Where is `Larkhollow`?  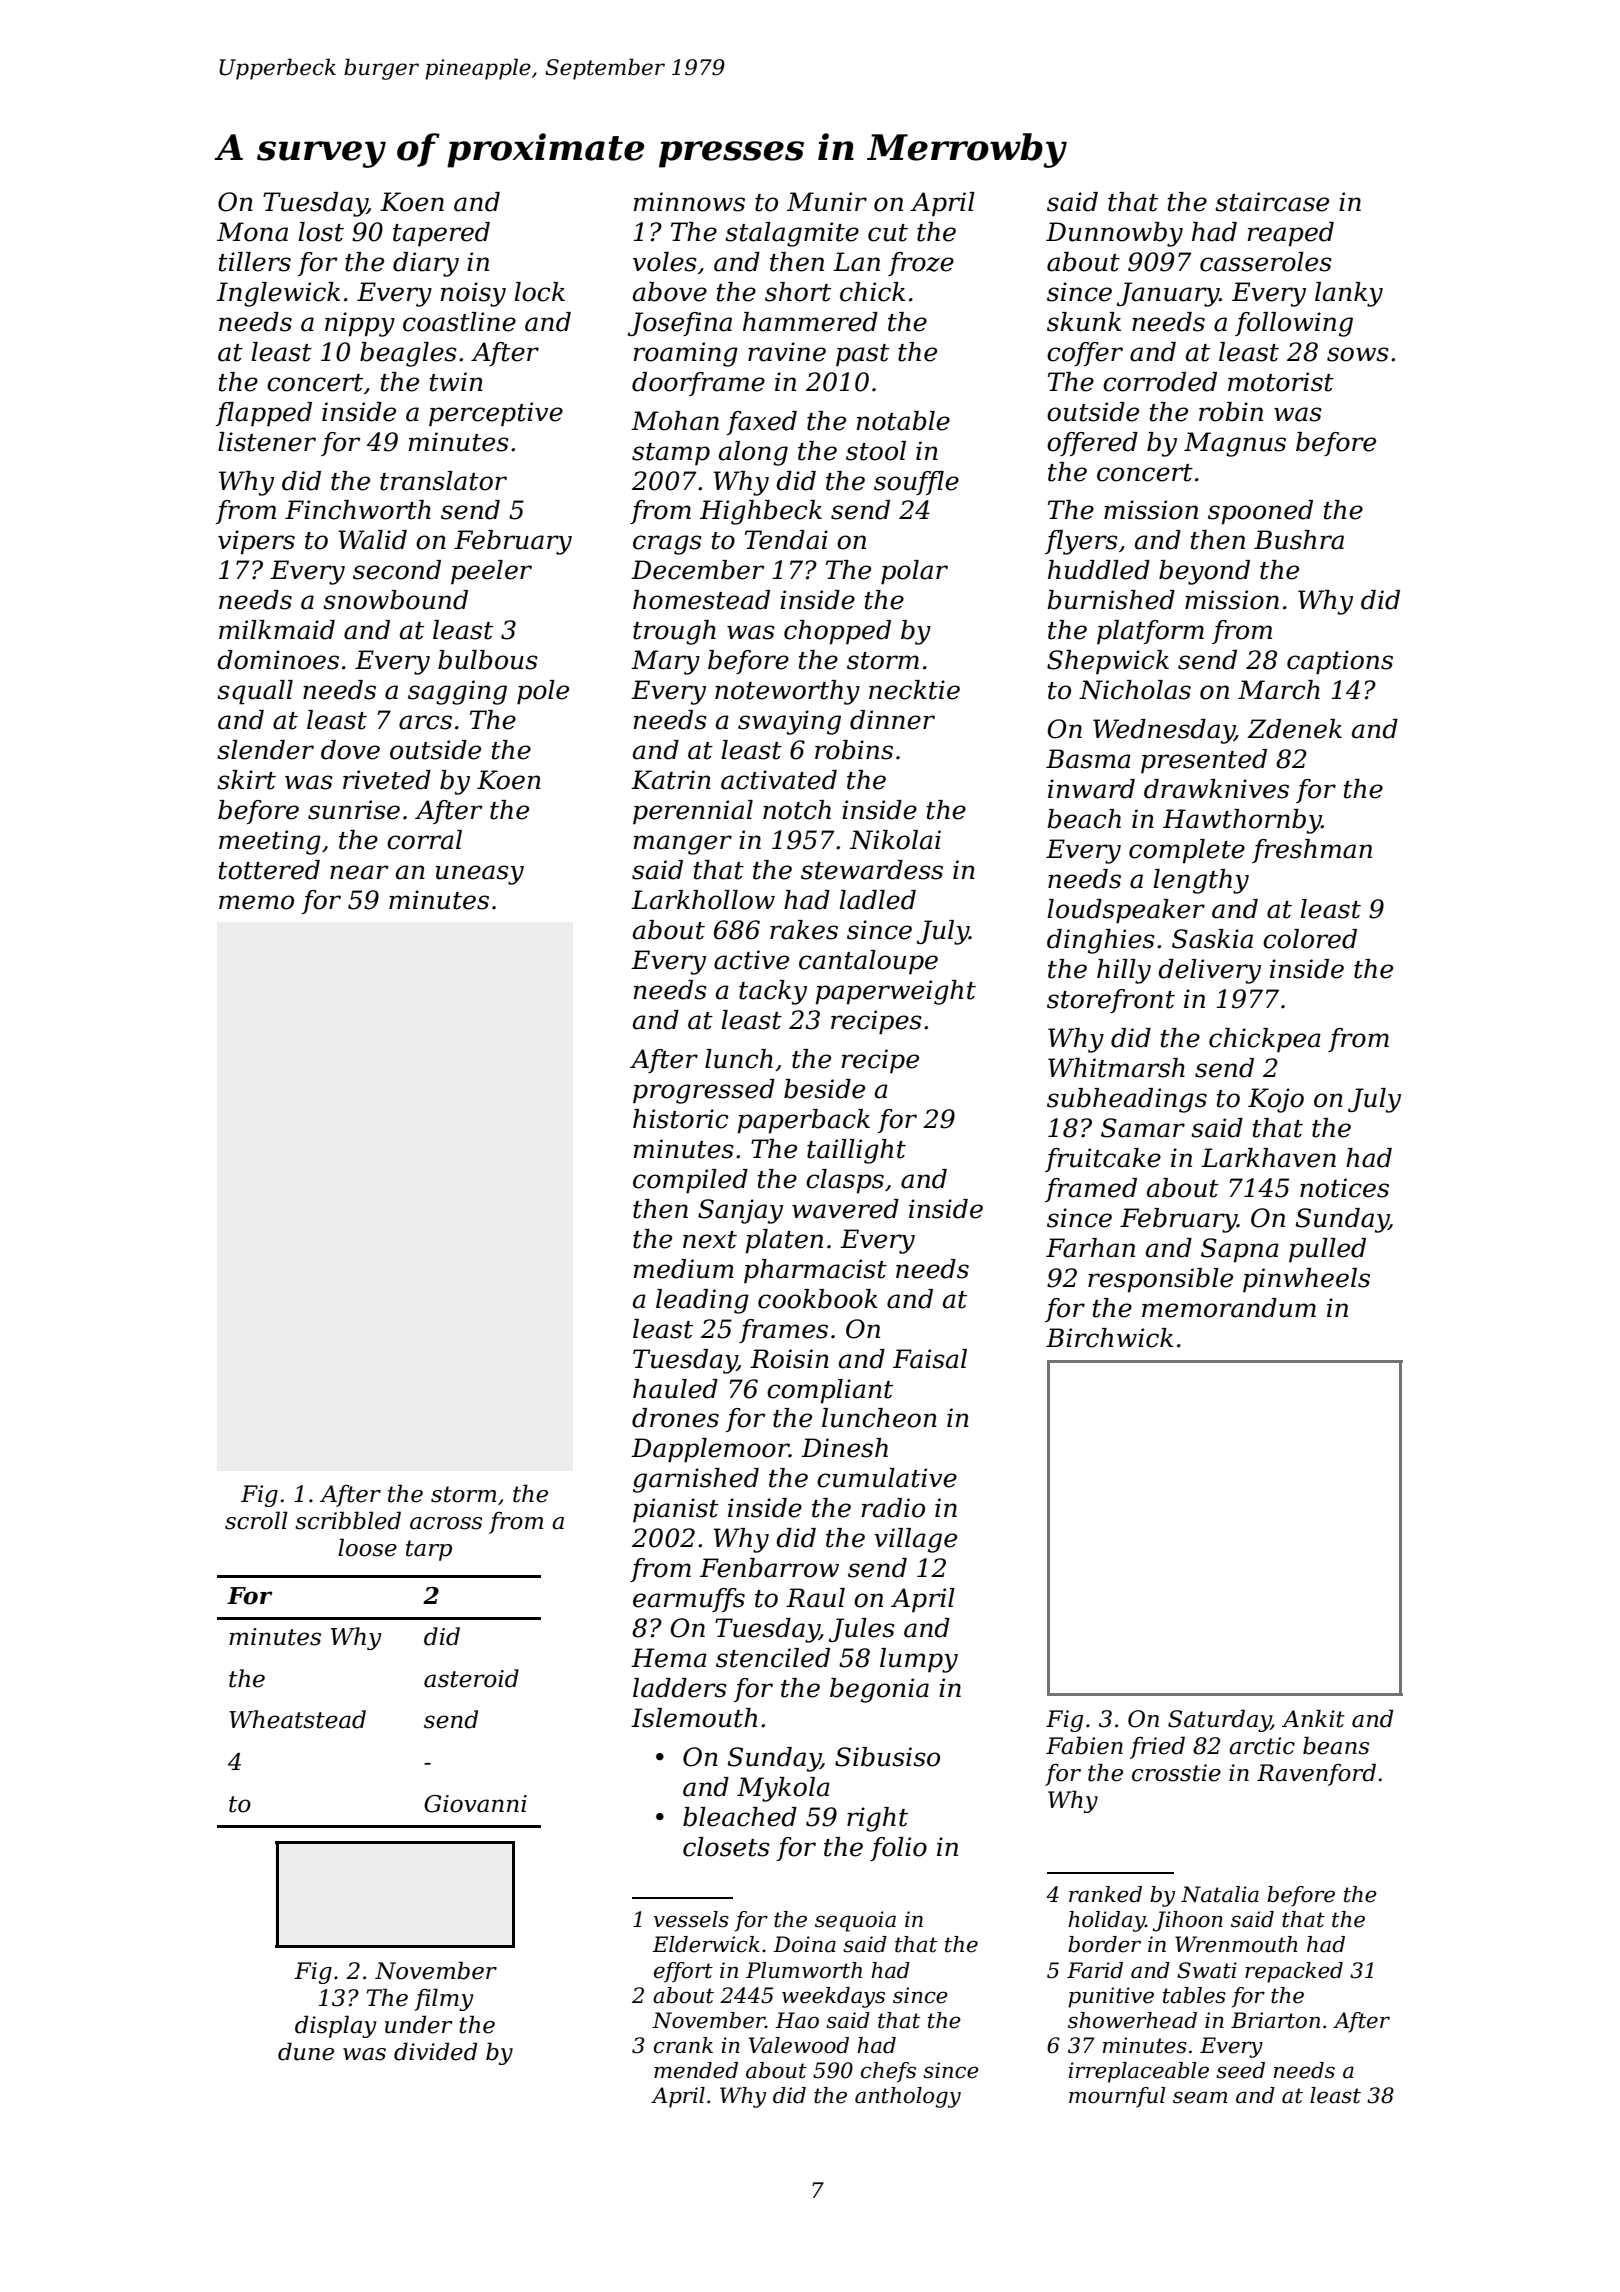 Larkhollow is located at coordinates (703, 900).
